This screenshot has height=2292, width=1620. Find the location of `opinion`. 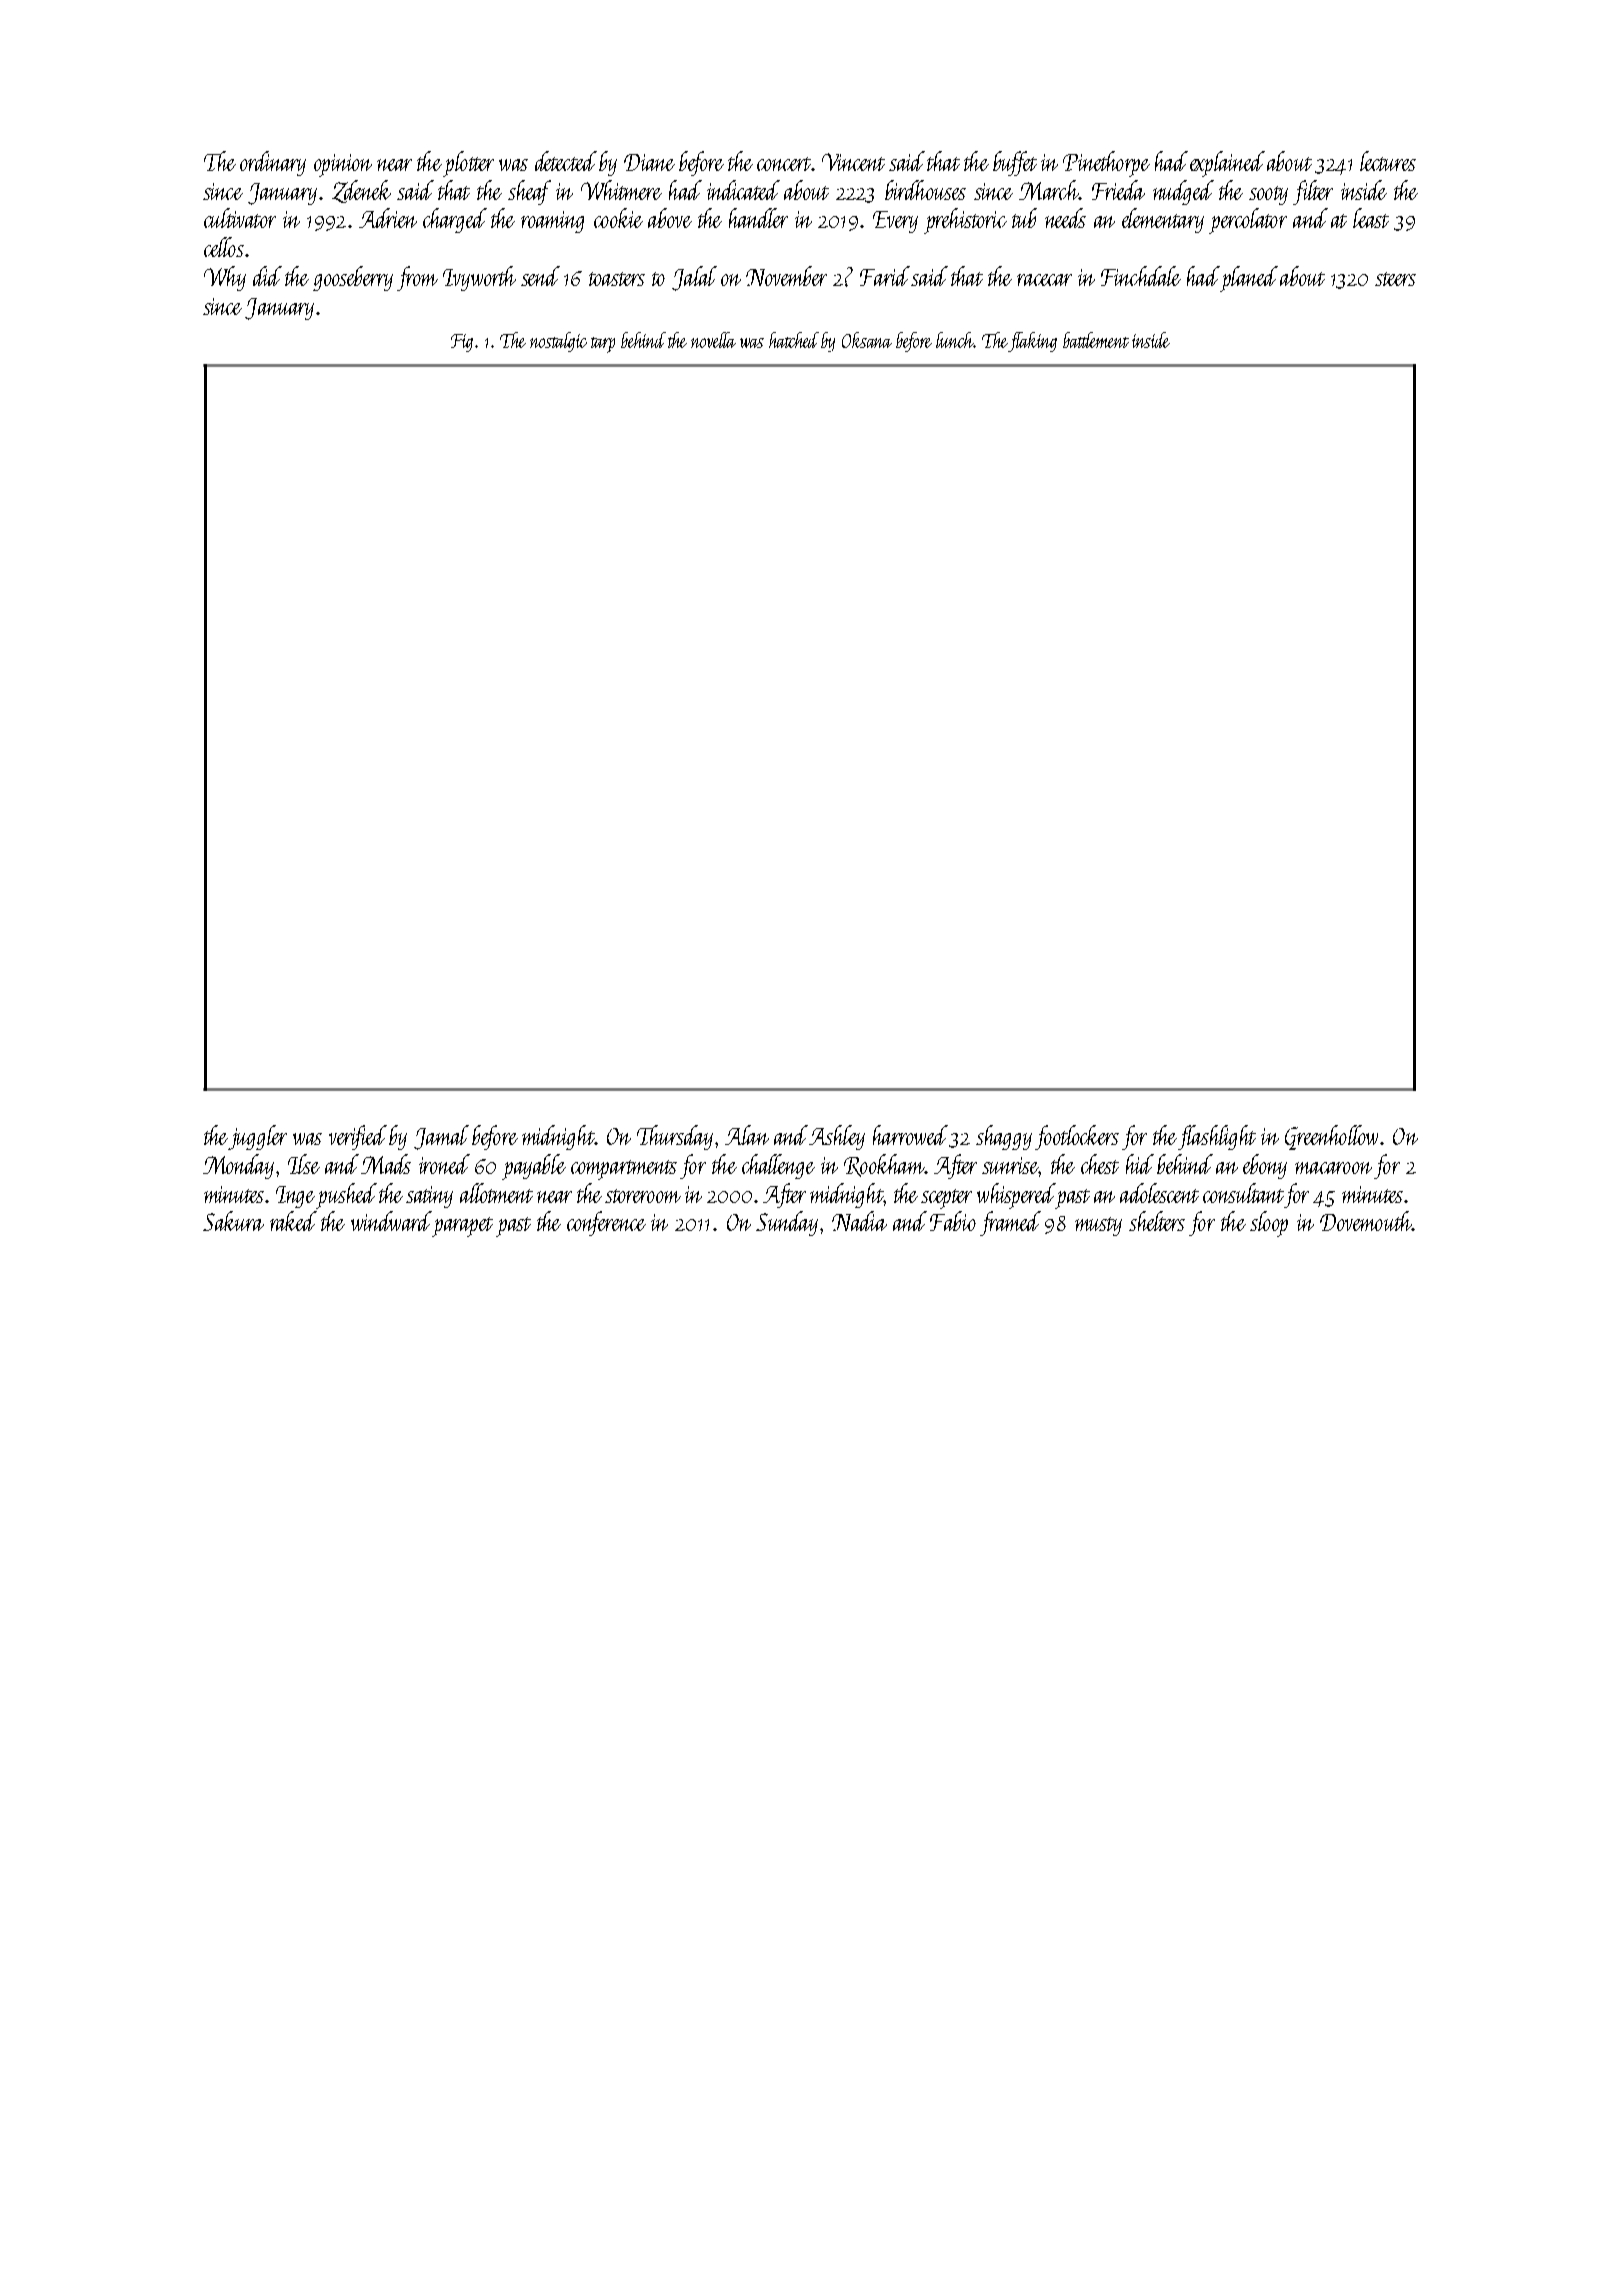

opinion is located at coordinates (343, 165).
